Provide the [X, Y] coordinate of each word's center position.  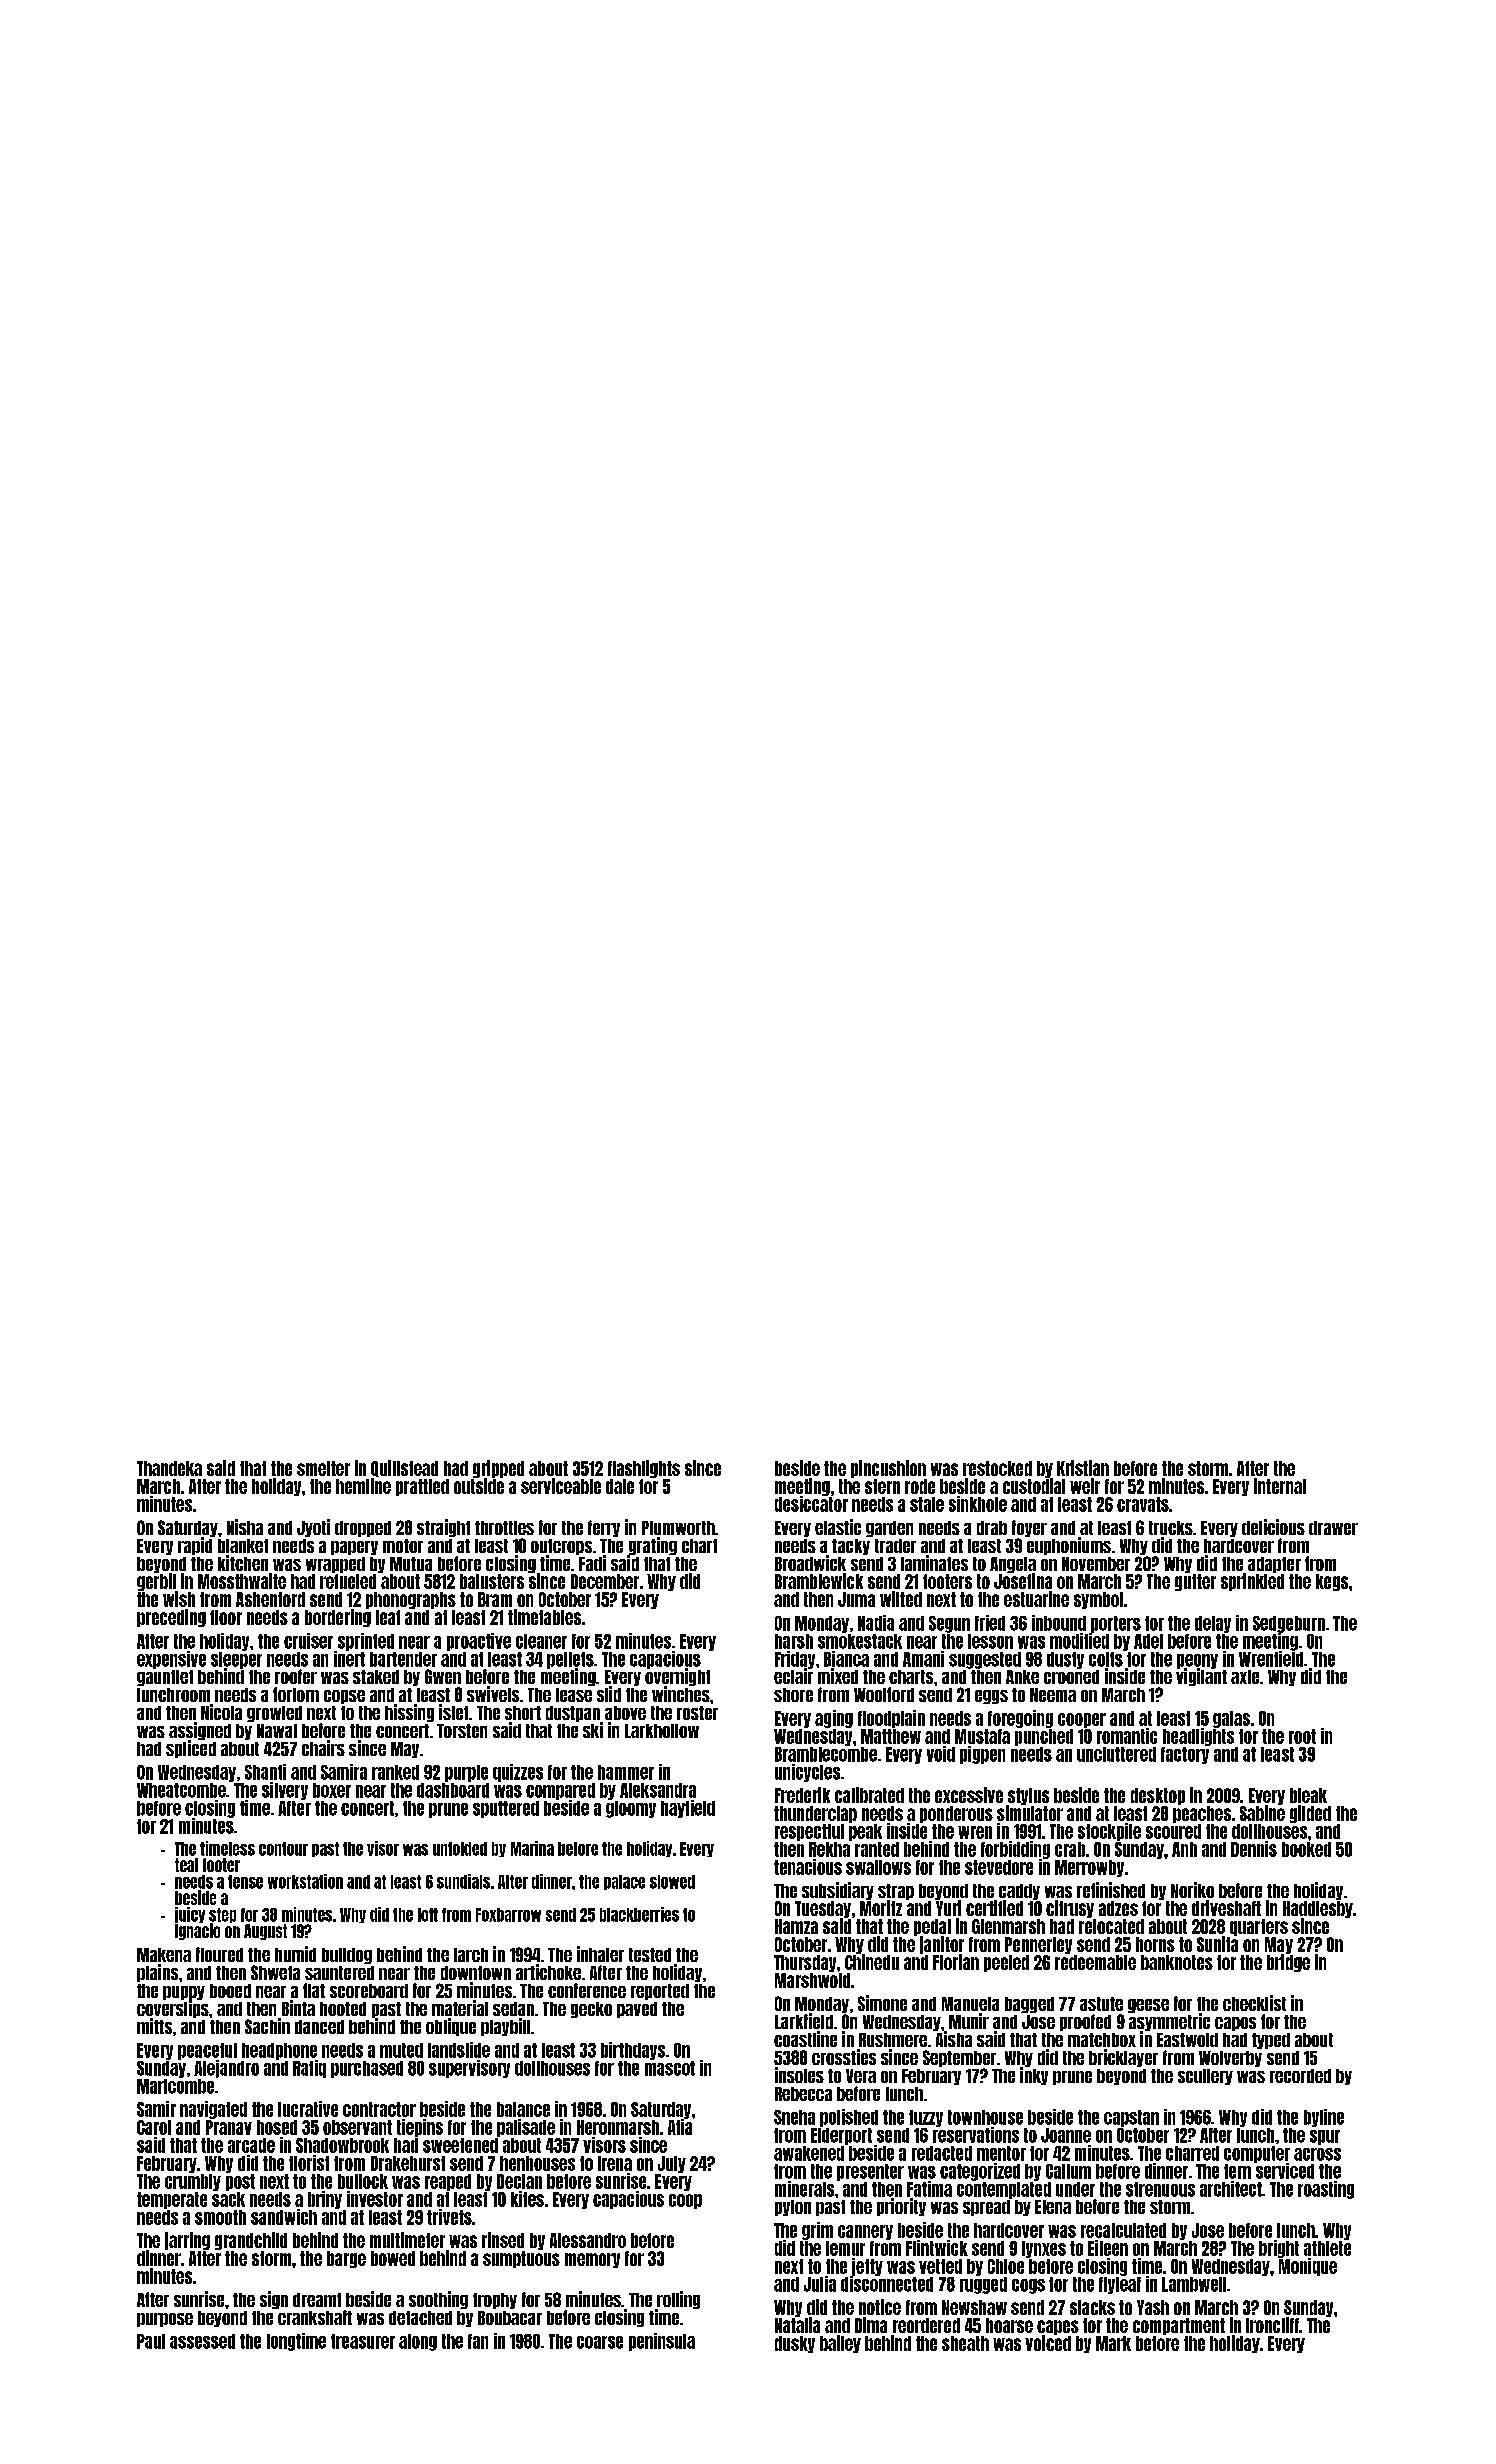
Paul [151, 2341]
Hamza [796, 1926]
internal [1280, 1486]
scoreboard [369, 1991]
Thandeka [169, 1468]
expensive [171, 1660]
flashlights [644, 1469]
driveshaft [1226, 1908]
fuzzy [926, 2118]
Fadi [592, 1563]
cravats [1143, 1504]
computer [1257, 2154]
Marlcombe [175, 2086]
